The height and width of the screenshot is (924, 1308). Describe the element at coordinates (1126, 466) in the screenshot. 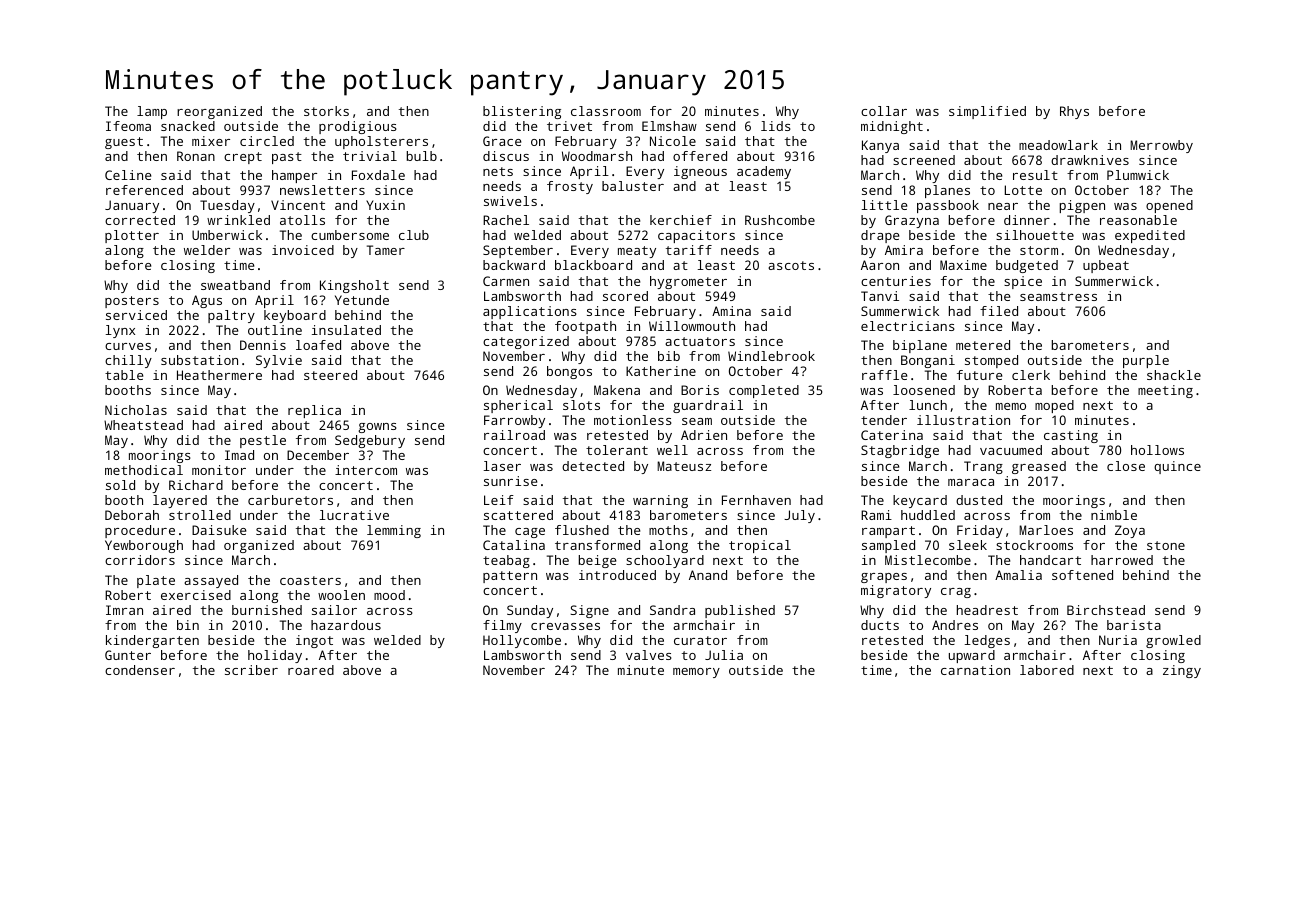

I see `close` at that location.
